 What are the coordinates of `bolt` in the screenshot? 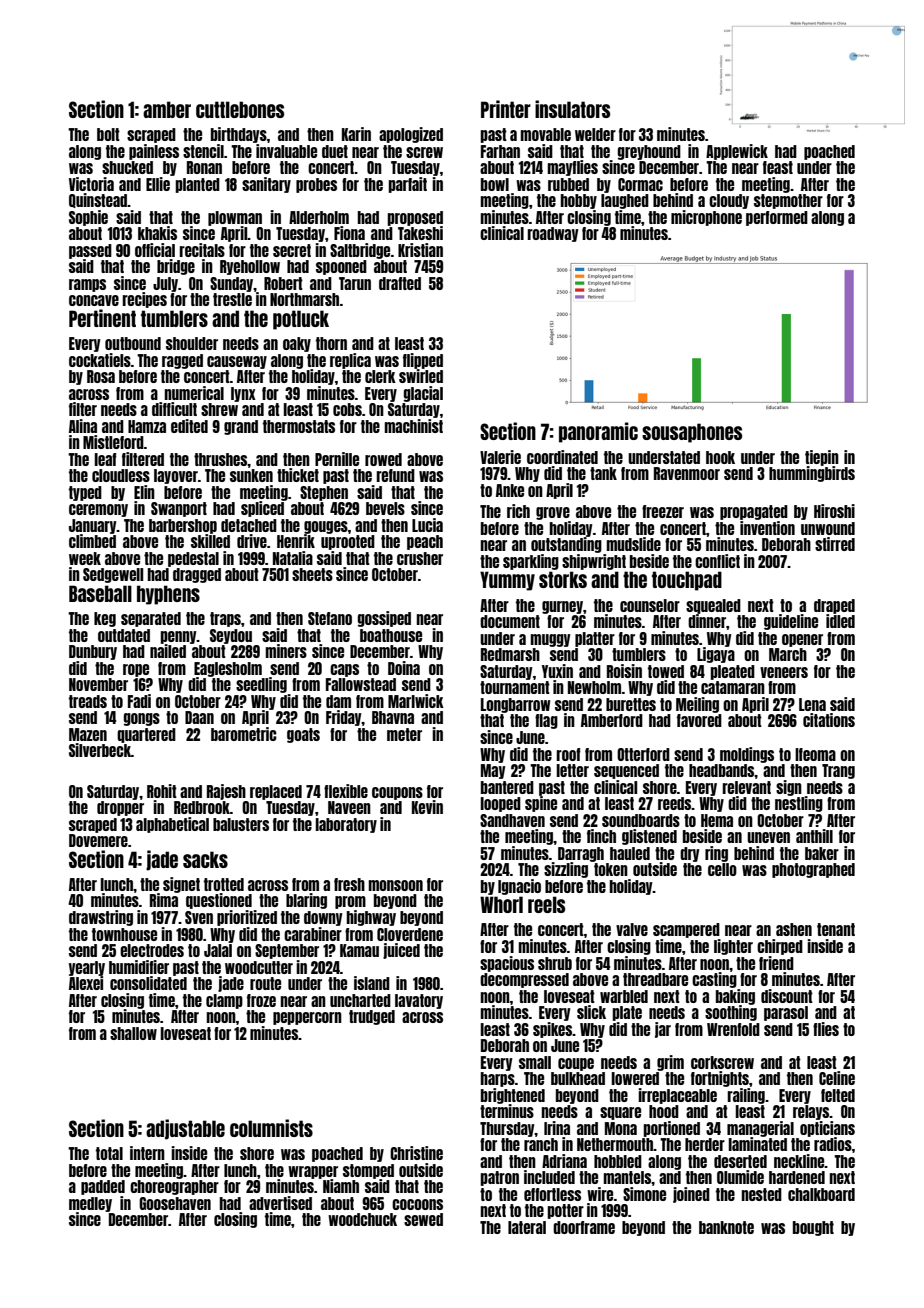 It's located at (108, 134).
